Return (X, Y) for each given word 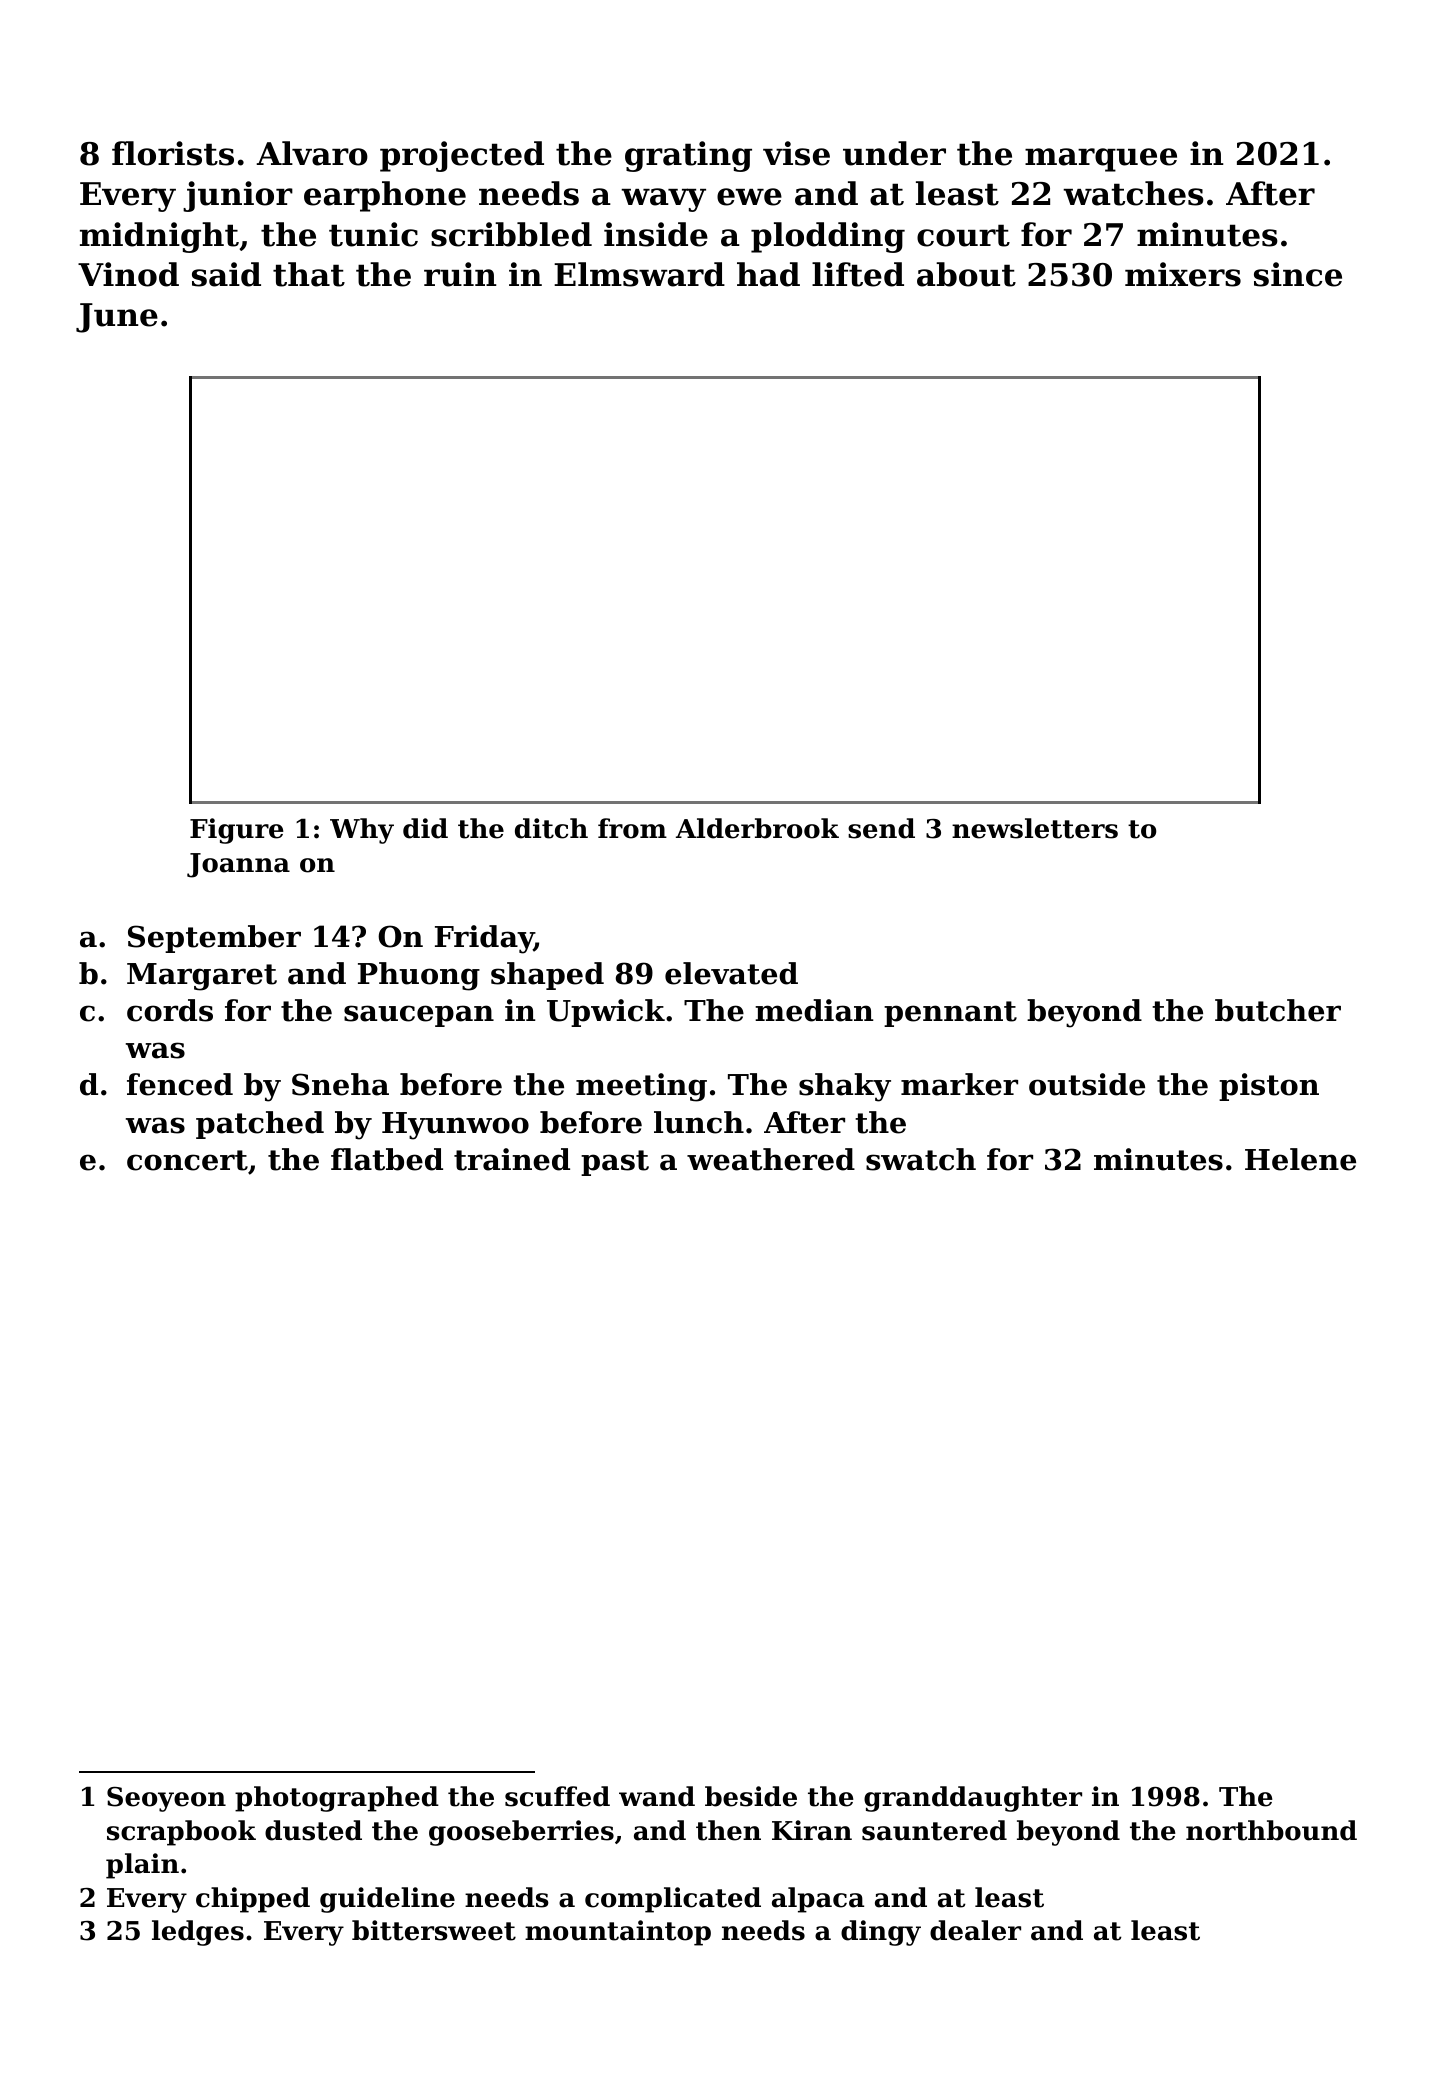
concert (187, 1160)
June (117, 318)
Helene (1300, 1159)
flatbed (387, 1159)
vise (796, 153)
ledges (198, 1933)
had (768, 274)
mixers (1183, 274)
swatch (921, 1159)
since (1298, 274)
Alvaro (312, 153)
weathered (771, 1159)
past (615, 1163)
